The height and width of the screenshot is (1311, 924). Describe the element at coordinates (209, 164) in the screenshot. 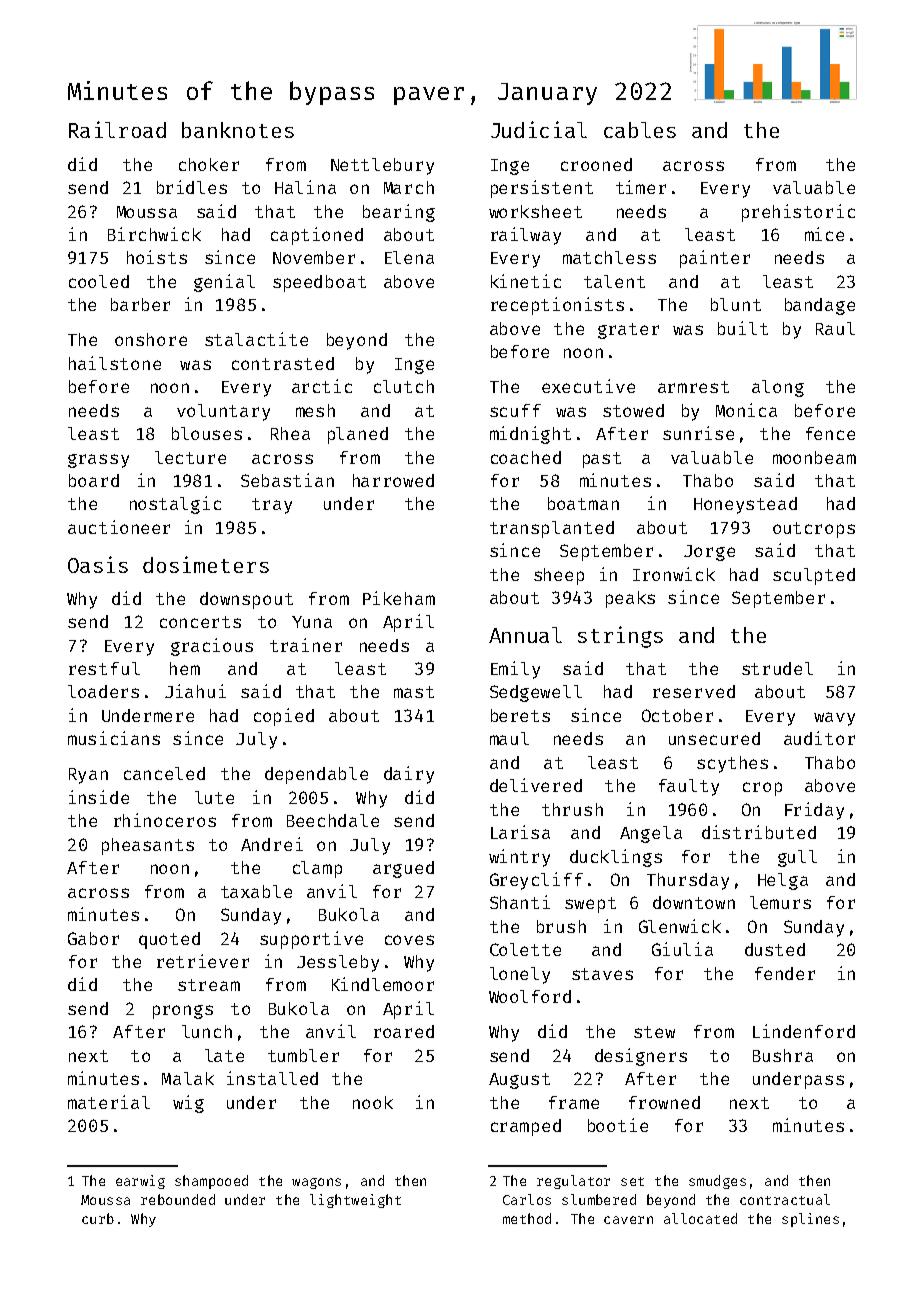

I see `choker` at that location.
